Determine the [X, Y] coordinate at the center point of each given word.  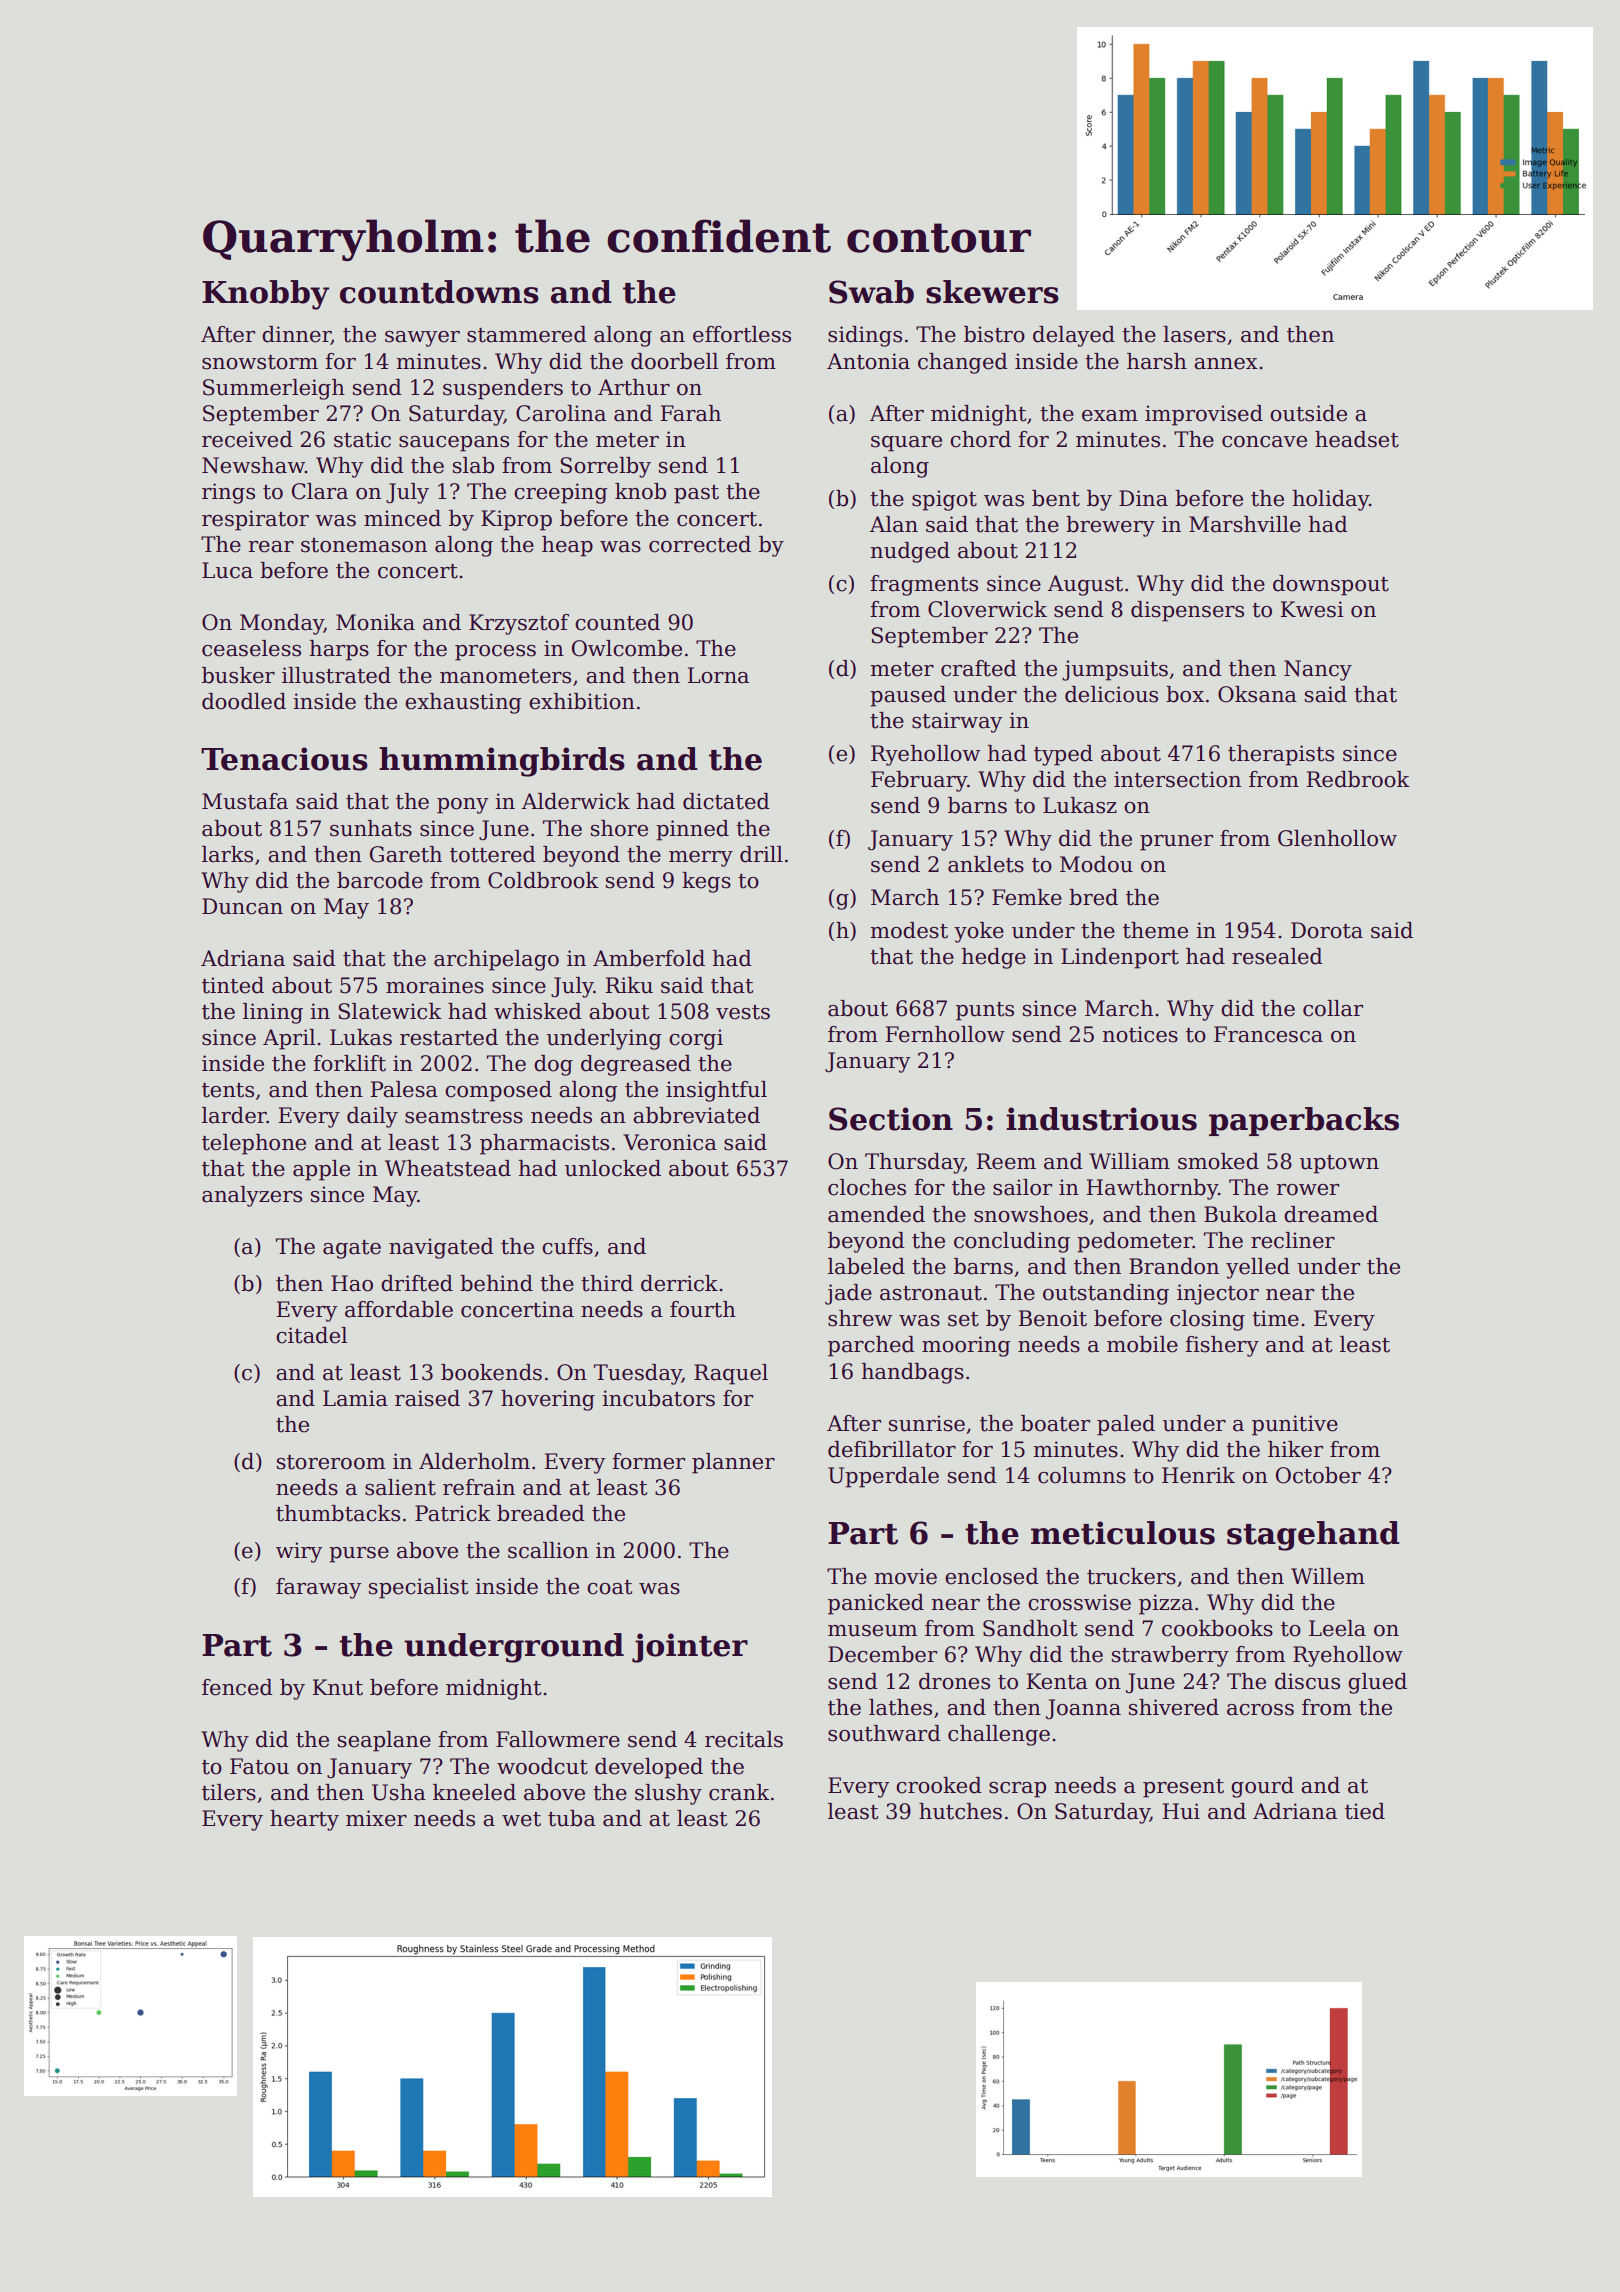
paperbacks [1304, 1121]
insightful [716, 1091]
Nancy [1318, 670]
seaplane [384, 1741]
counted [617, 622]
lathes [900, 1707]
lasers [1194, 334]
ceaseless [251, 648]
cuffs [567, 1246]
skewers [992, 292]
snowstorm [260, 362]
